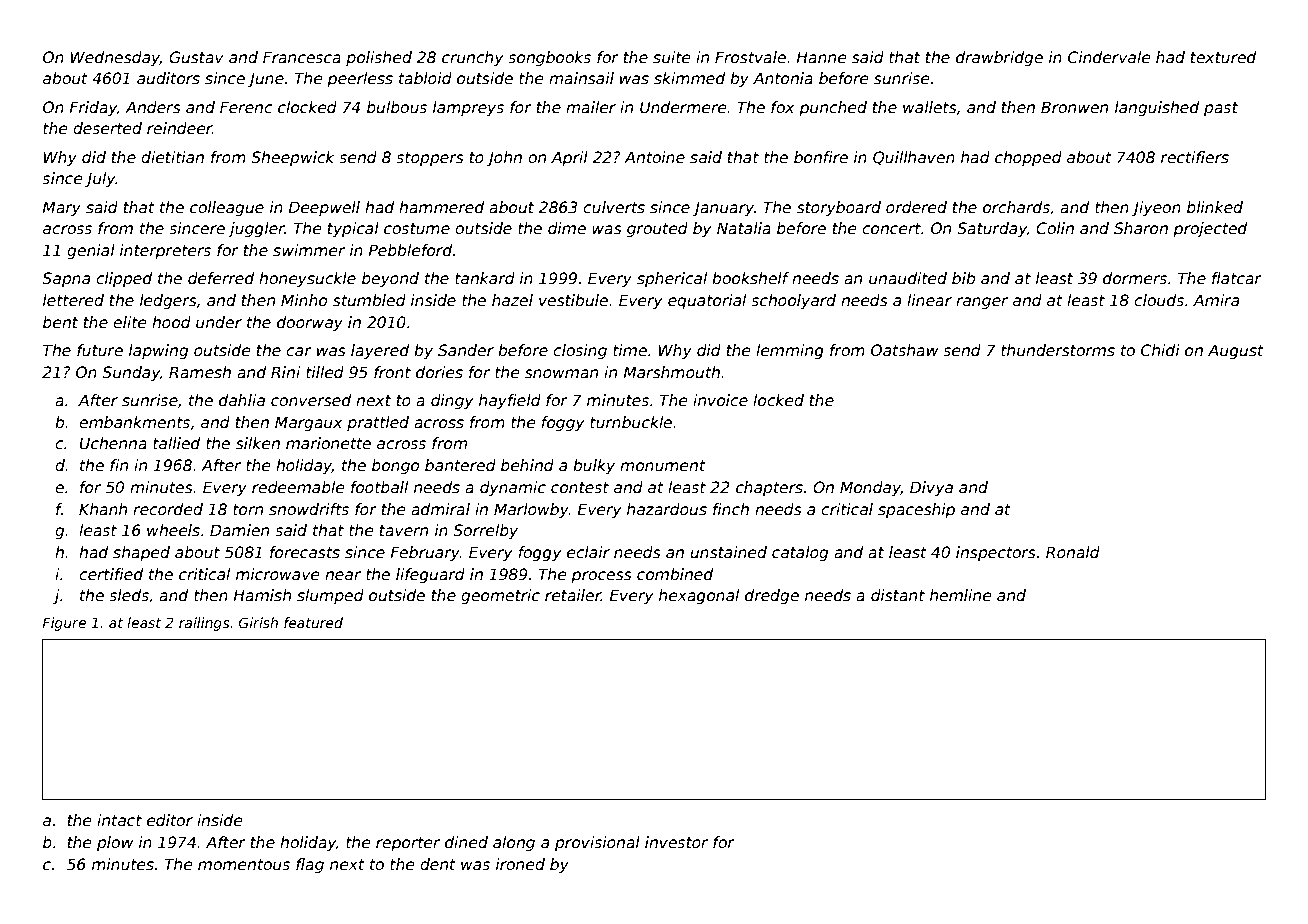  I want to click on hemline, so click(961, 595).
